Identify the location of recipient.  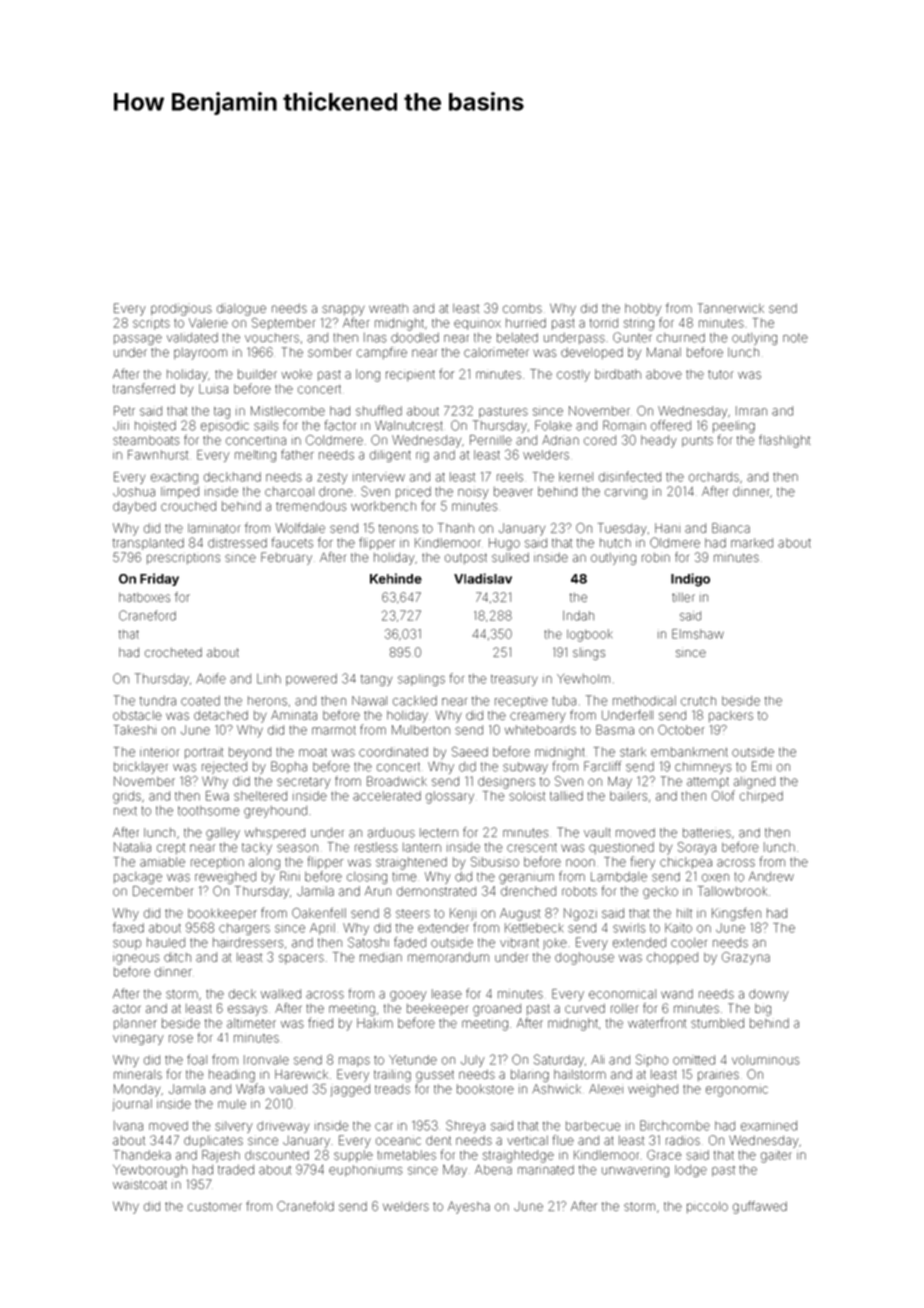
(410, 375).
